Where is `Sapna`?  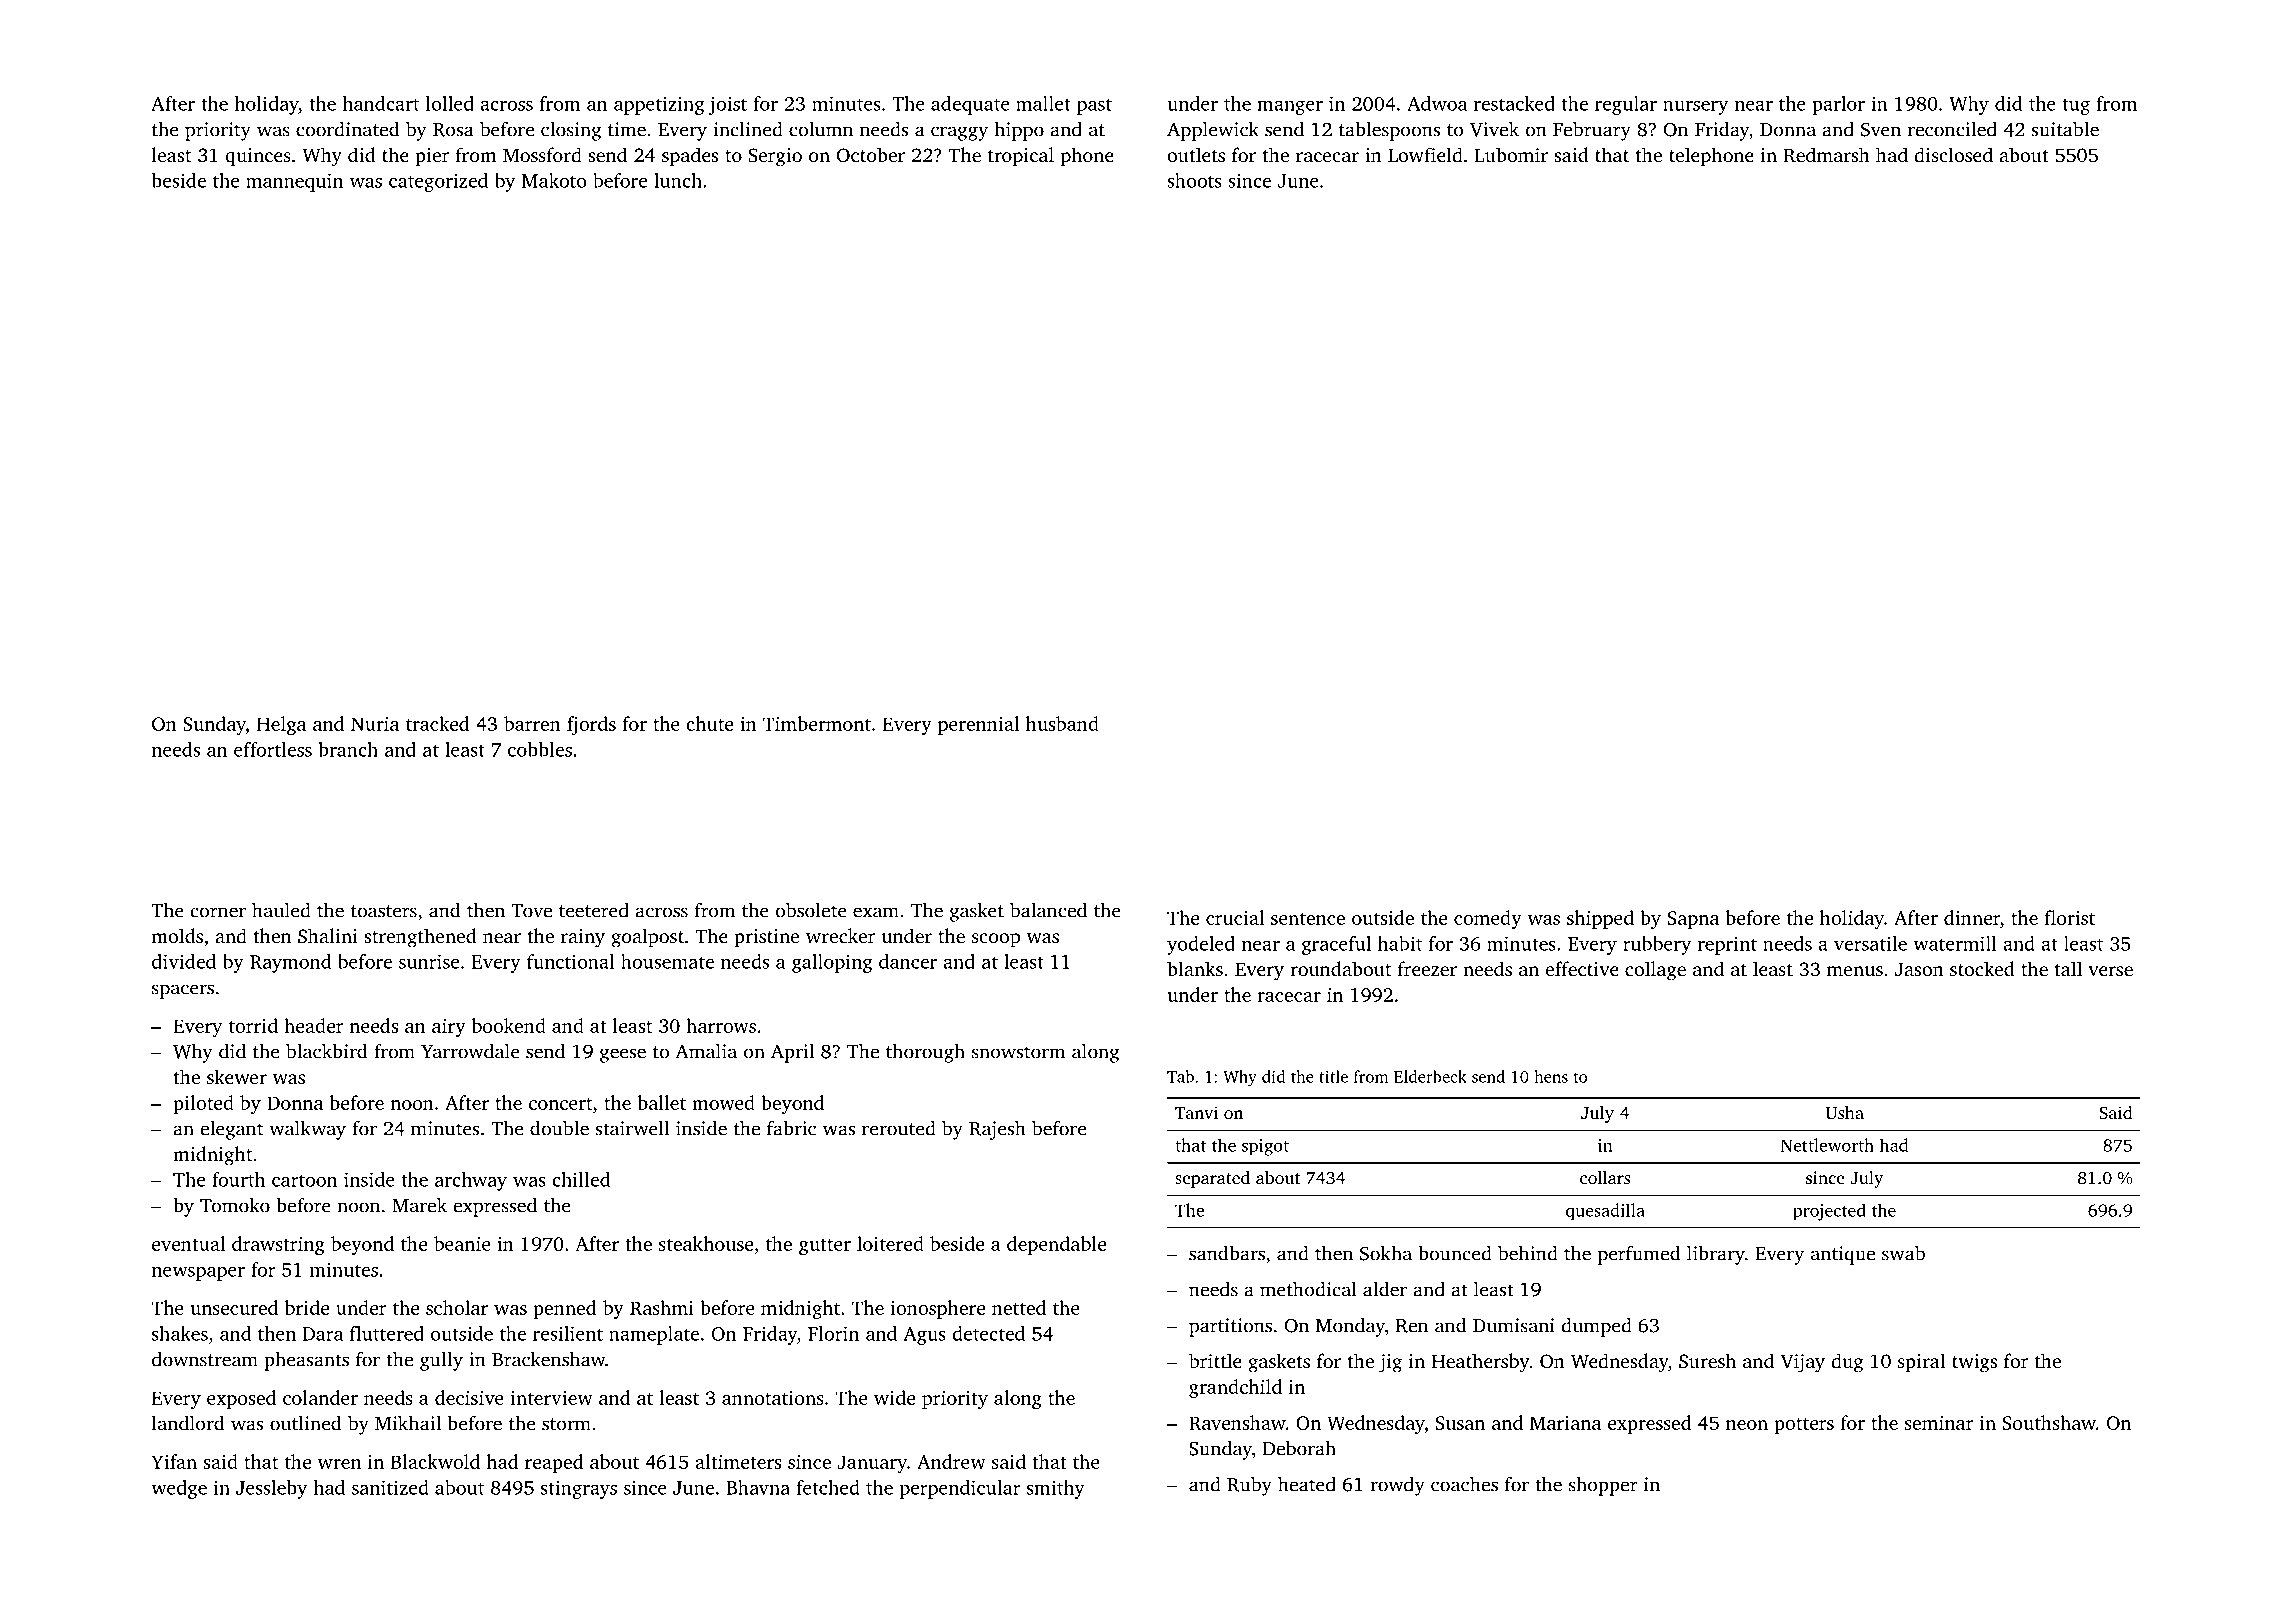 Sapna is located at coordinates (1693, 920).
